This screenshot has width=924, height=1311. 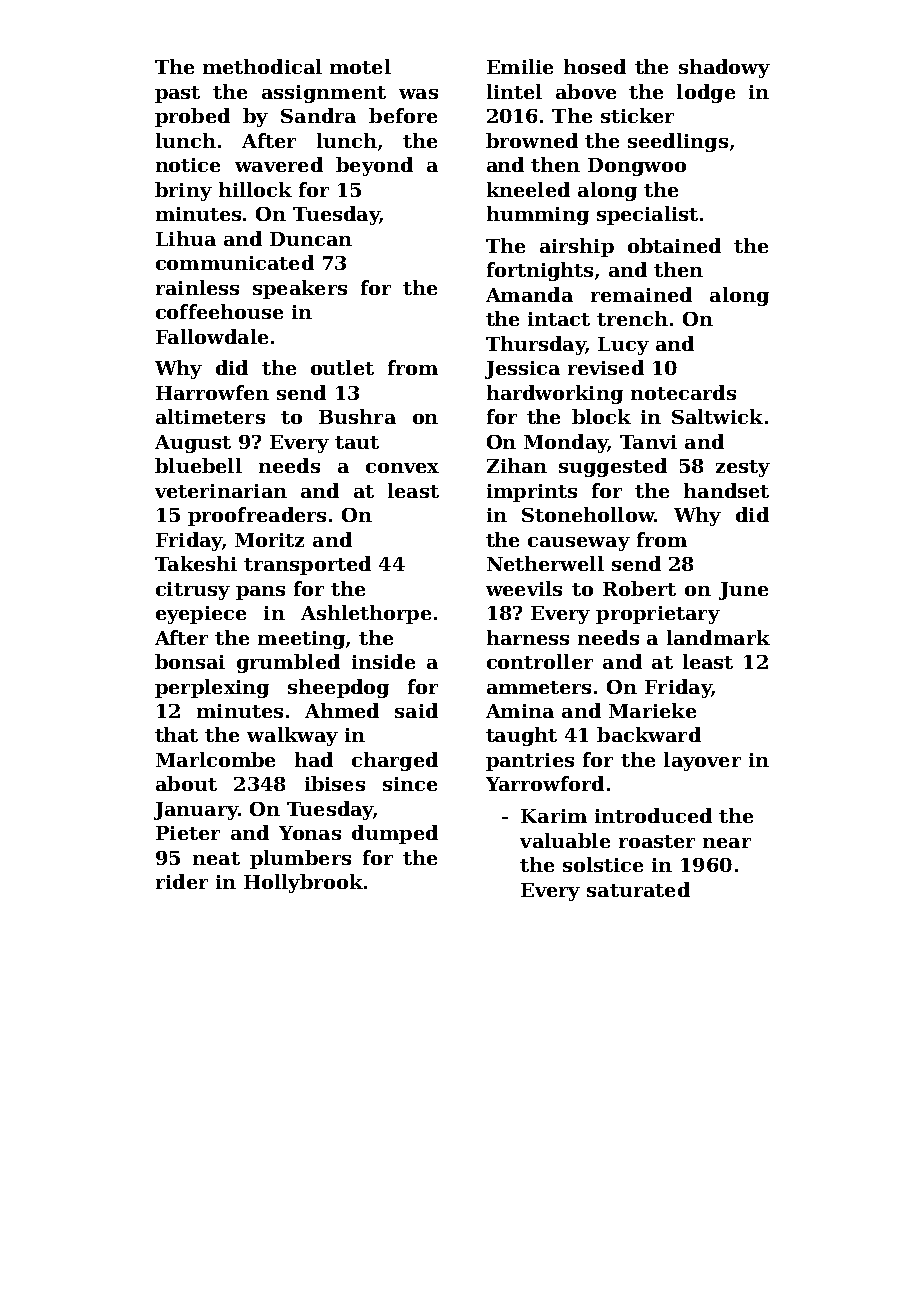 I want to click on Bushra, so click(x=357, y=416).
